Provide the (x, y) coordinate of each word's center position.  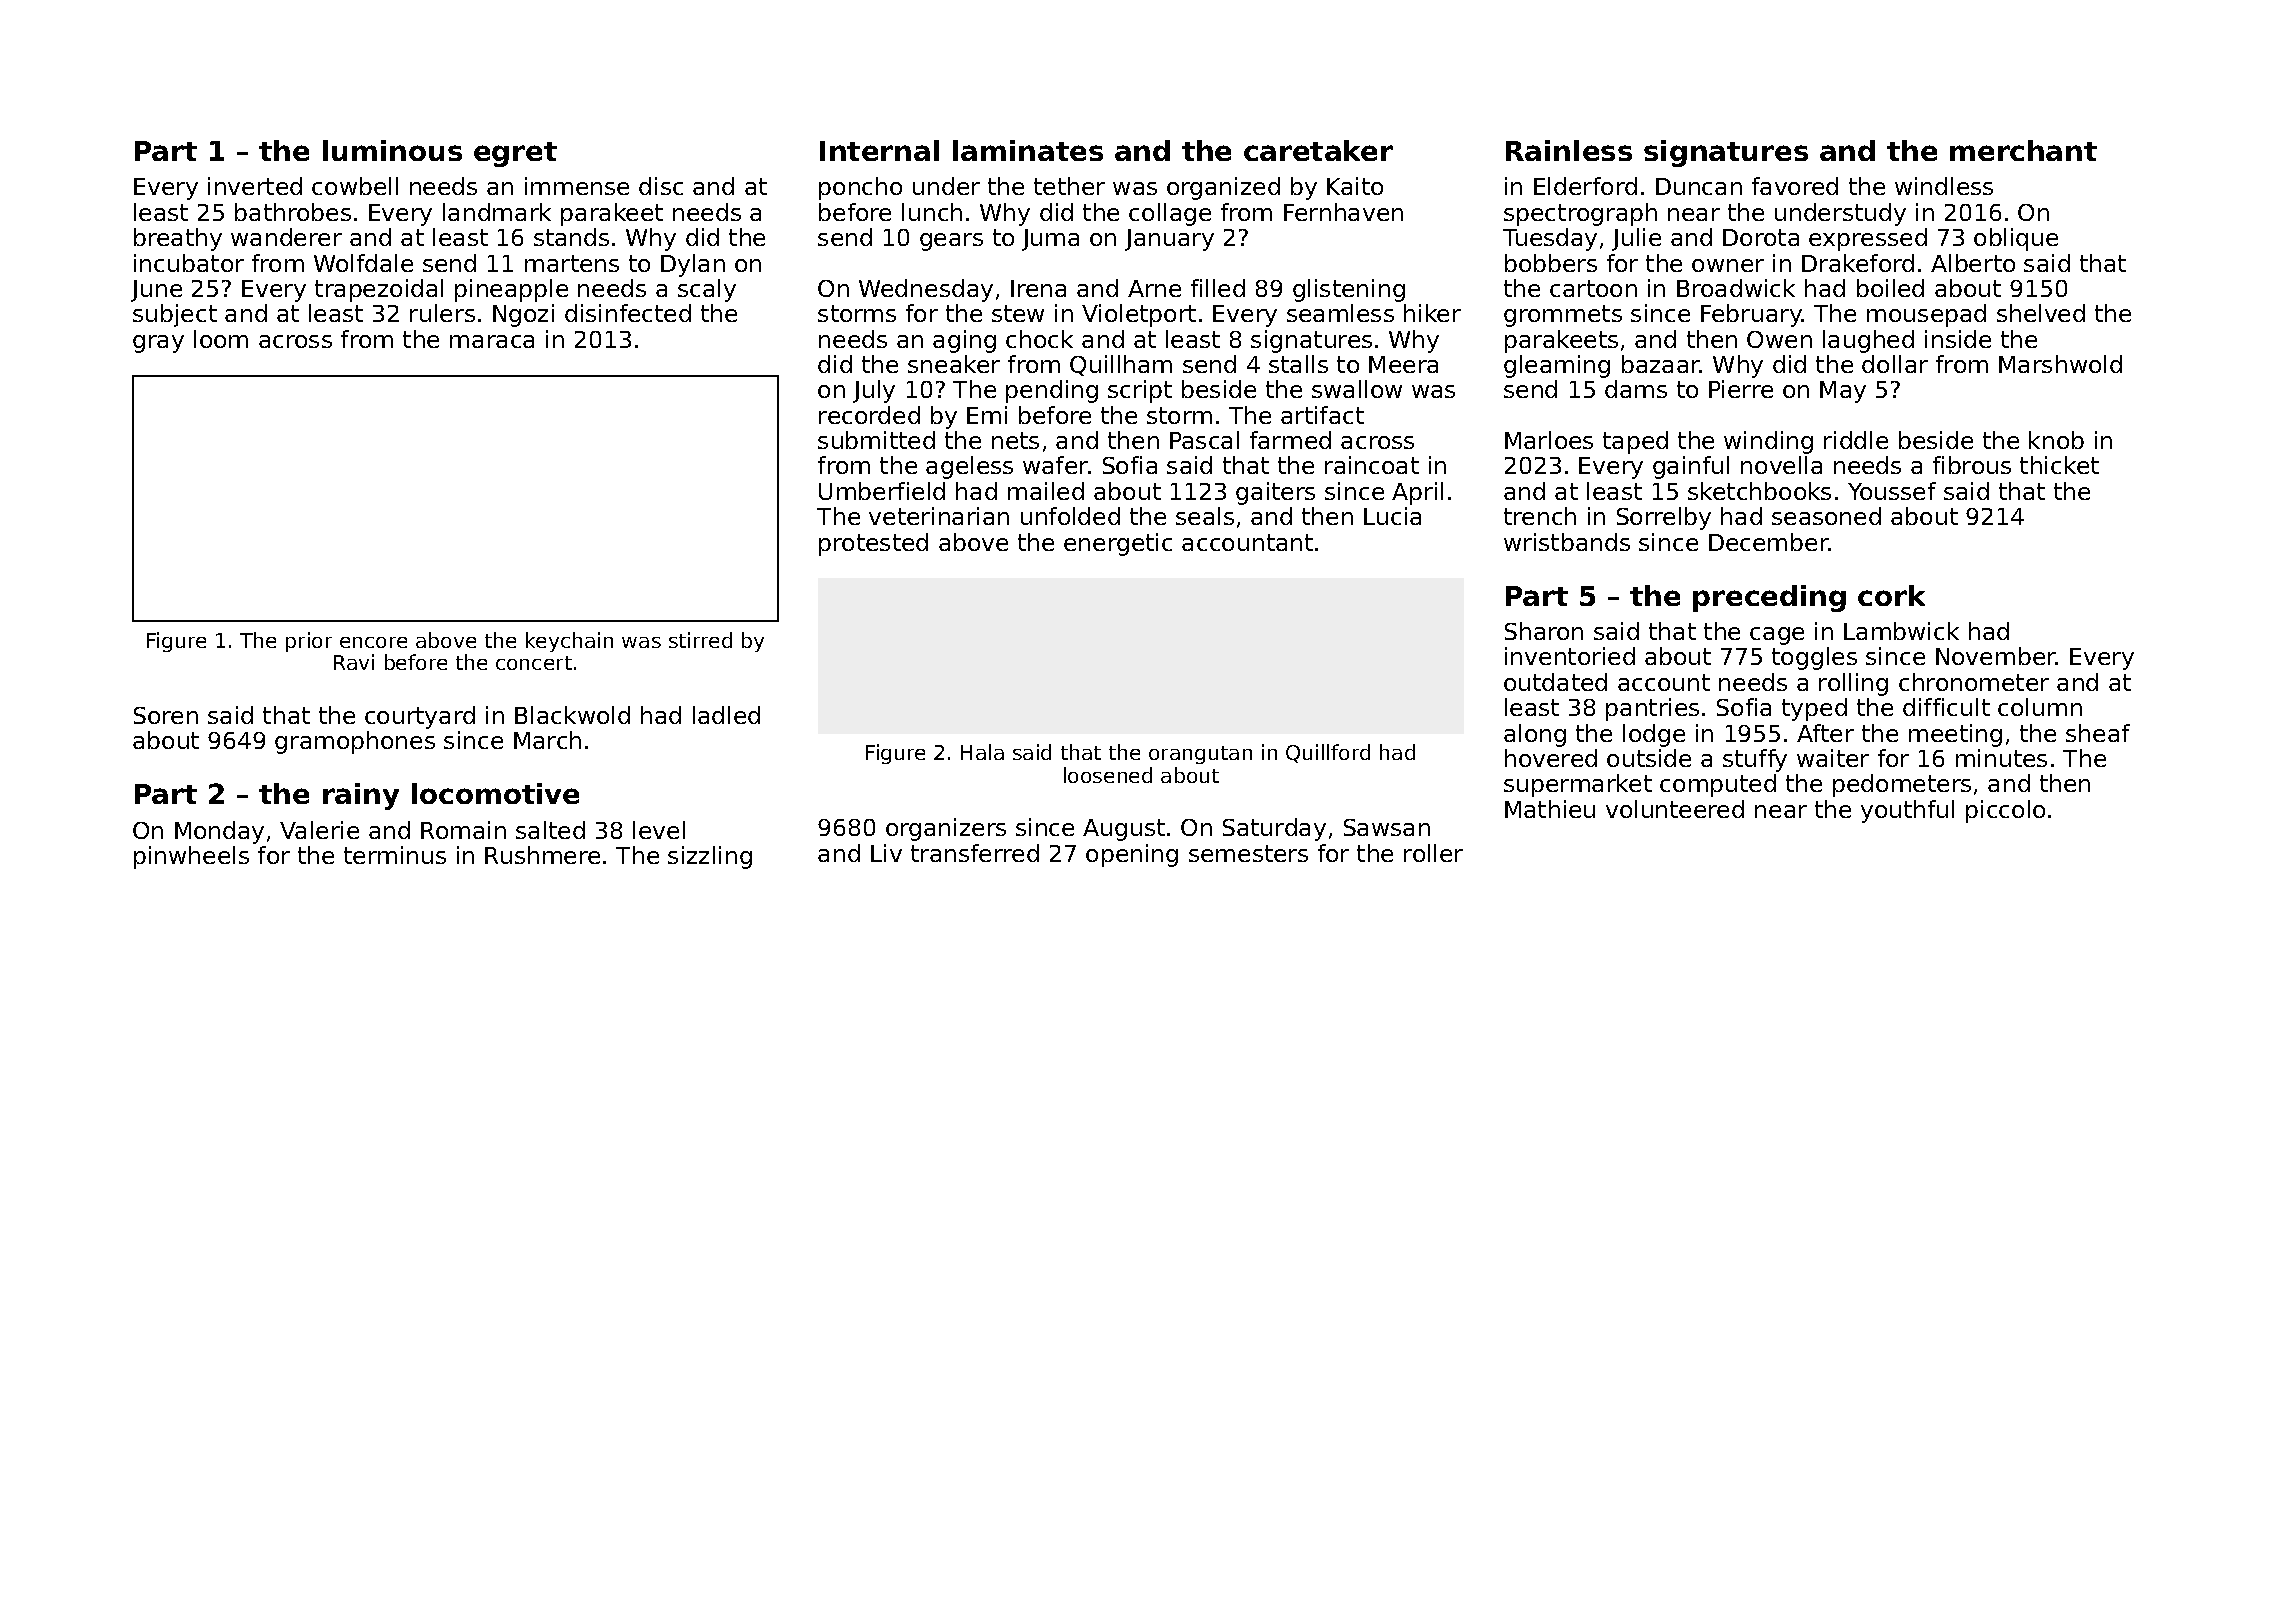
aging (964, 341)
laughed (1868, 341)
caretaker (1318, 150)
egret (515, 154)
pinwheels (191, 857)
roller (1433, 853)
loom (221, 339)
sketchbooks (1759, 491)
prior (309, 642)
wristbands (1567, 542)
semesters (1248, 853)
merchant (2023, 150)
